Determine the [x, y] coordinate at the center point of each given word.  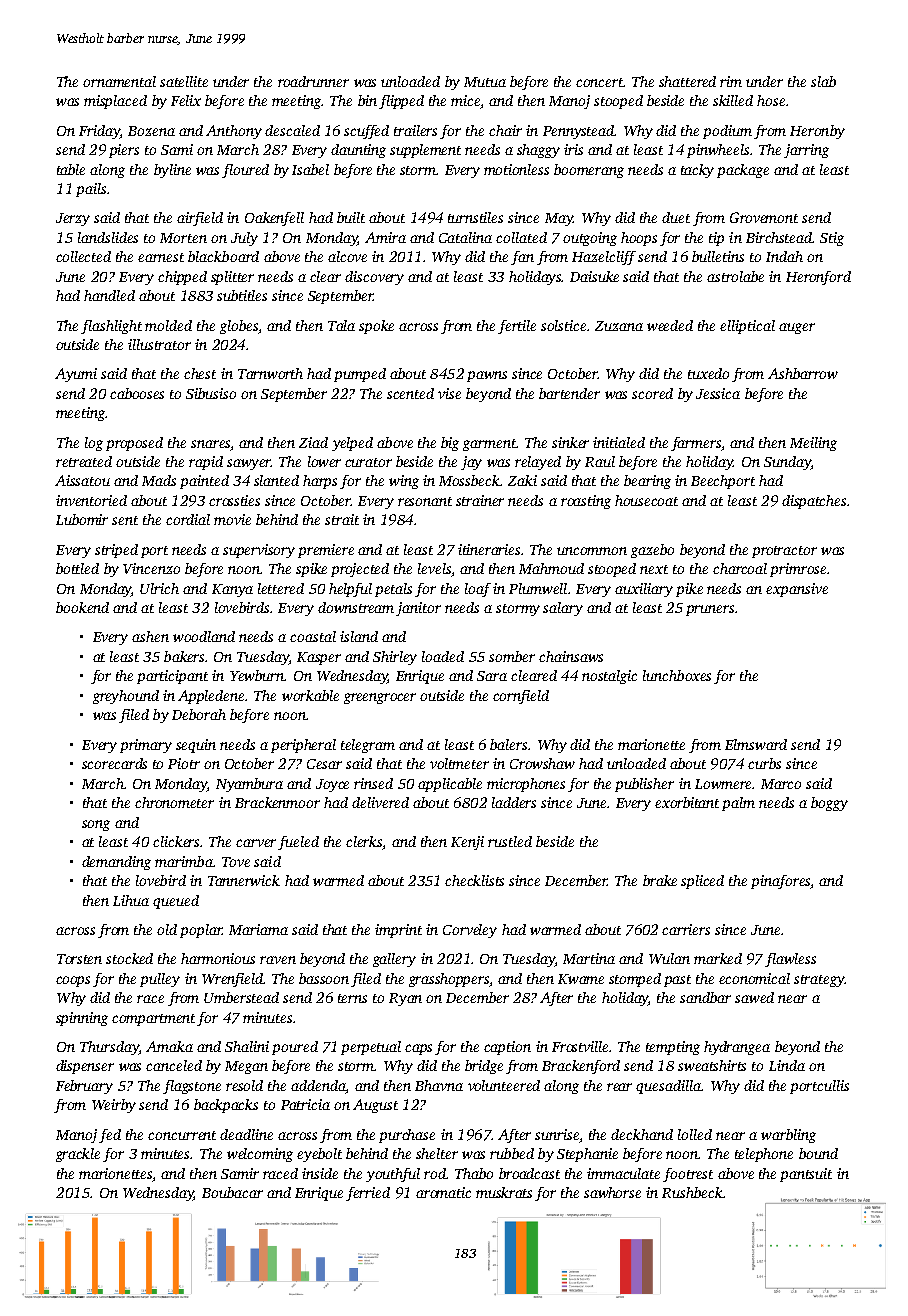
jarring [806, 151]
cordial [188, 519]
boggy [829, 804]
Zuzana [619, 326]
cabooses [137, 393]
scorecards [114, 763]
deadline [246, 1134]
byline [172, 171]
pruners [710, 610]
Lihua [131, 900]
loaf [478, 590]
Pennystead [578, 132]
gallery [394, 960]
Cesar [324, 764]
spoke [376, 327]
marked [718, 958]
